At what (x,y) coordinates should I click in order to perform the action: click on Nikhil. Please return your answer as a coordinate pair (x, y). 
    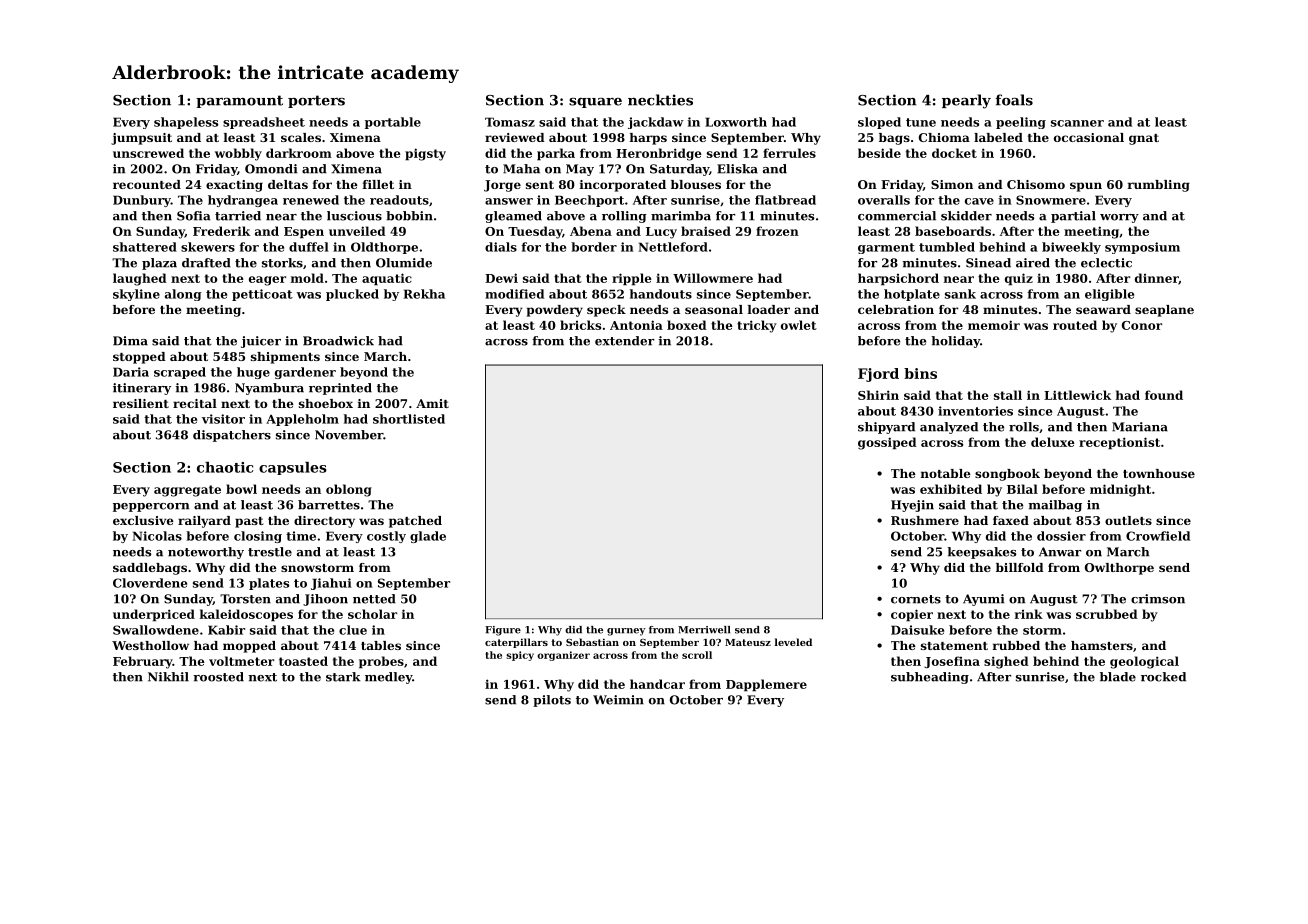
    Looking at the image, I should click on (168, 677).
